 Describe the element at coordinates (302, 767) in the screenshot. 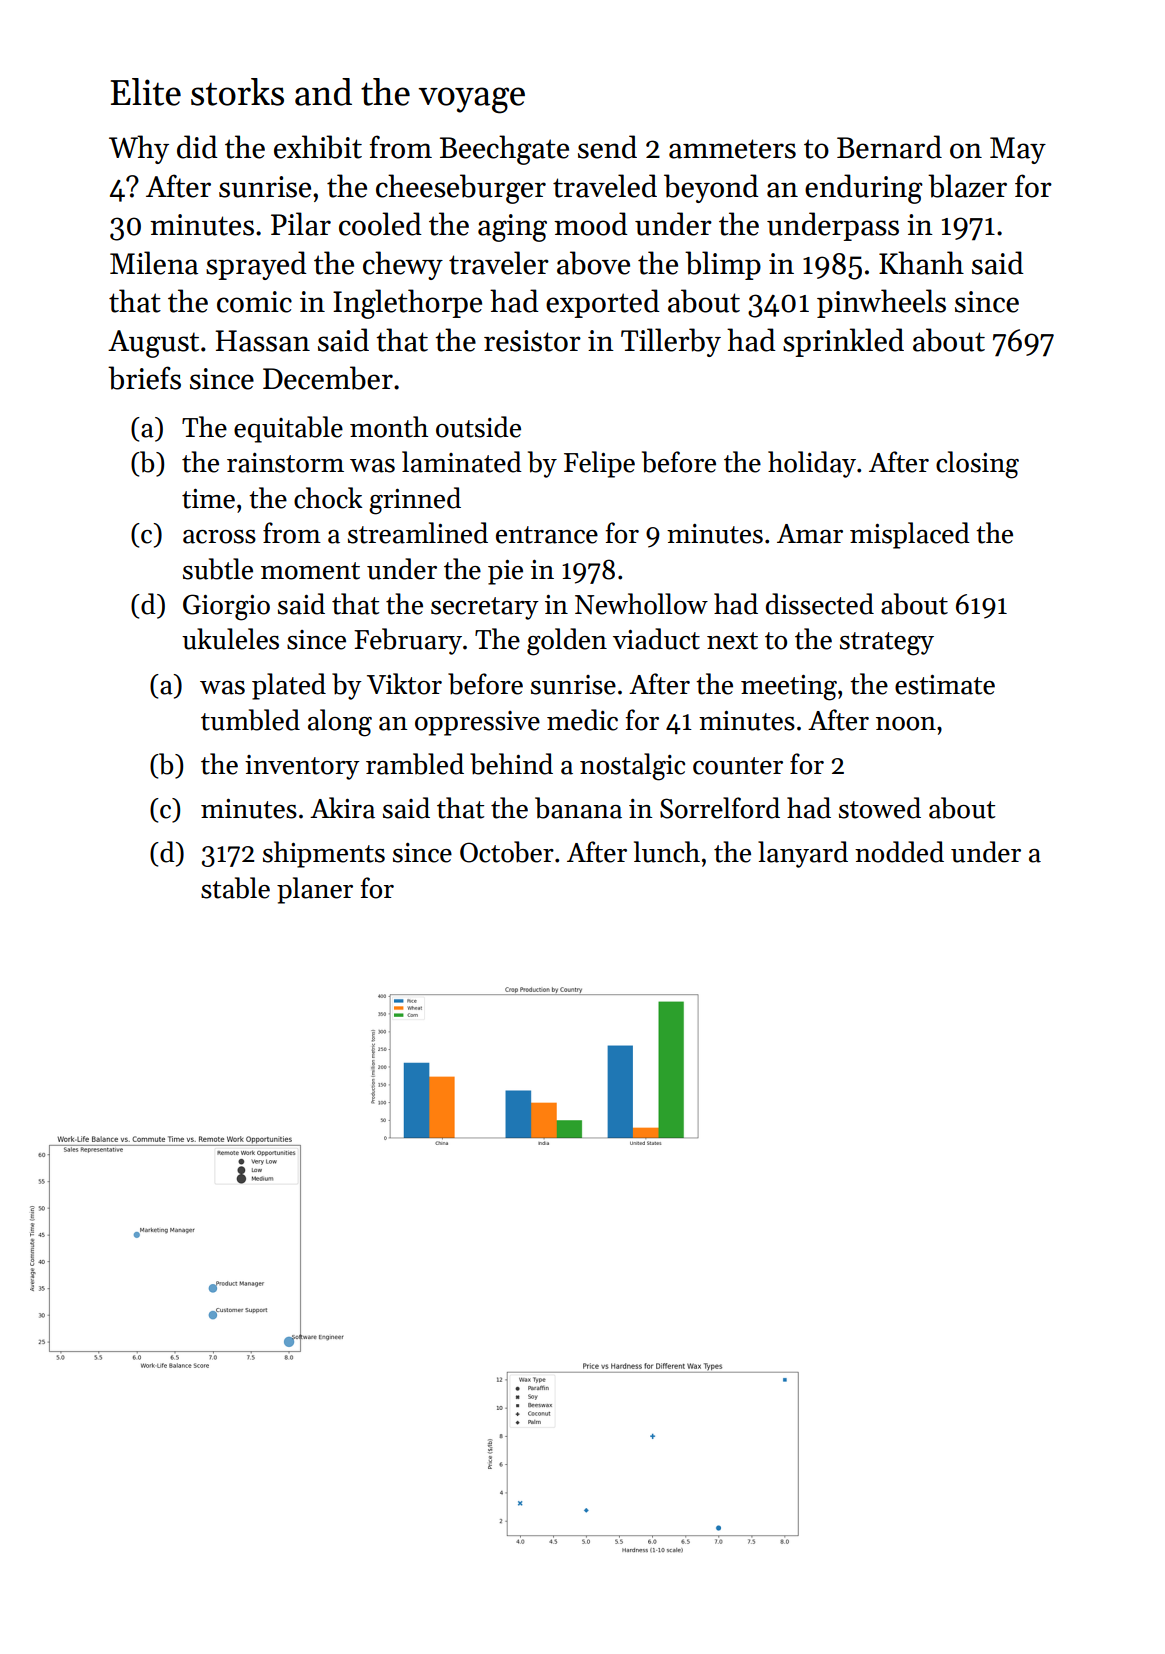

I see `inventory` at that location.
